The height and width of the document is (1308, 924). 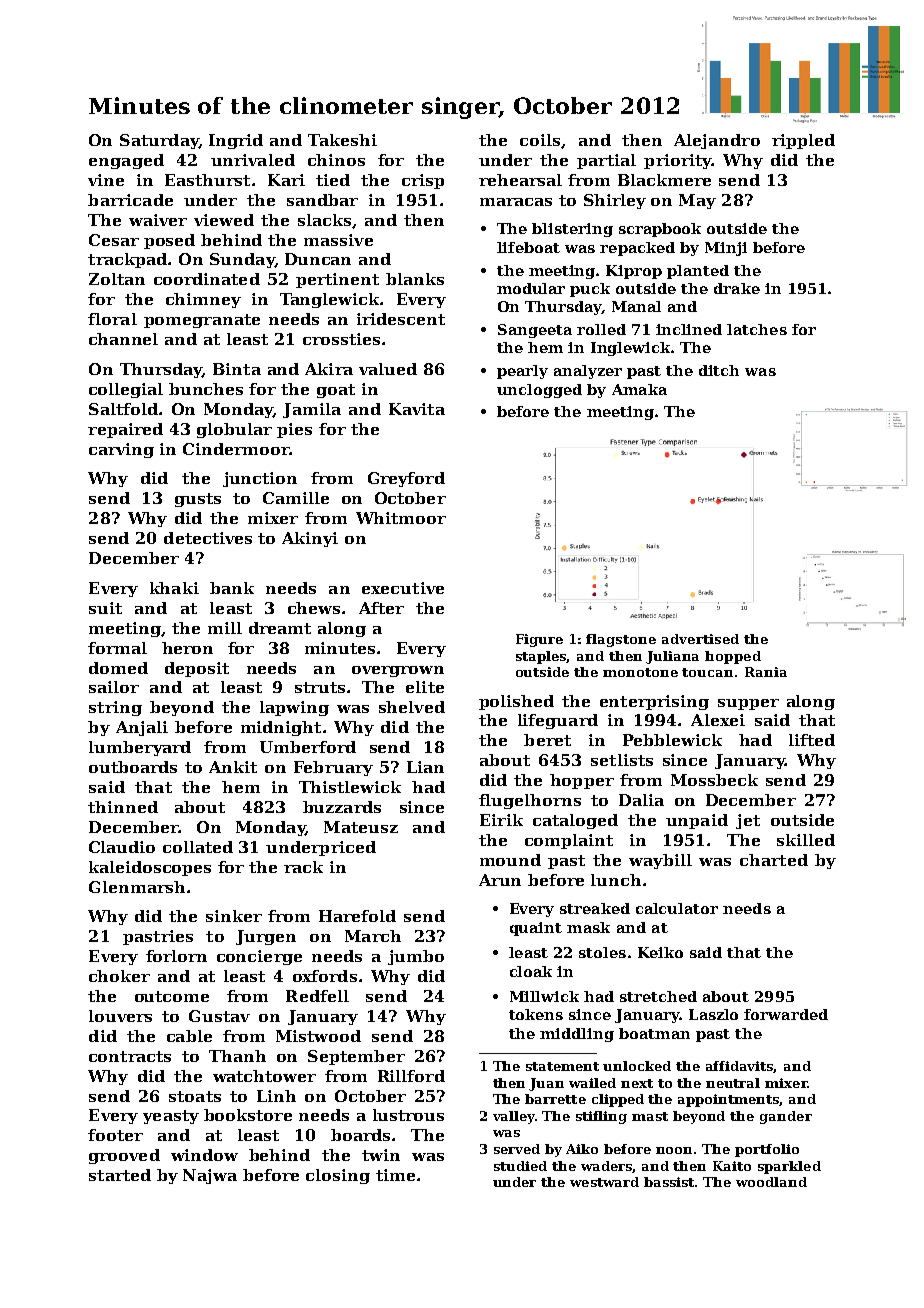 I want to click on Whitmoor, so click(x=401, y=518).
